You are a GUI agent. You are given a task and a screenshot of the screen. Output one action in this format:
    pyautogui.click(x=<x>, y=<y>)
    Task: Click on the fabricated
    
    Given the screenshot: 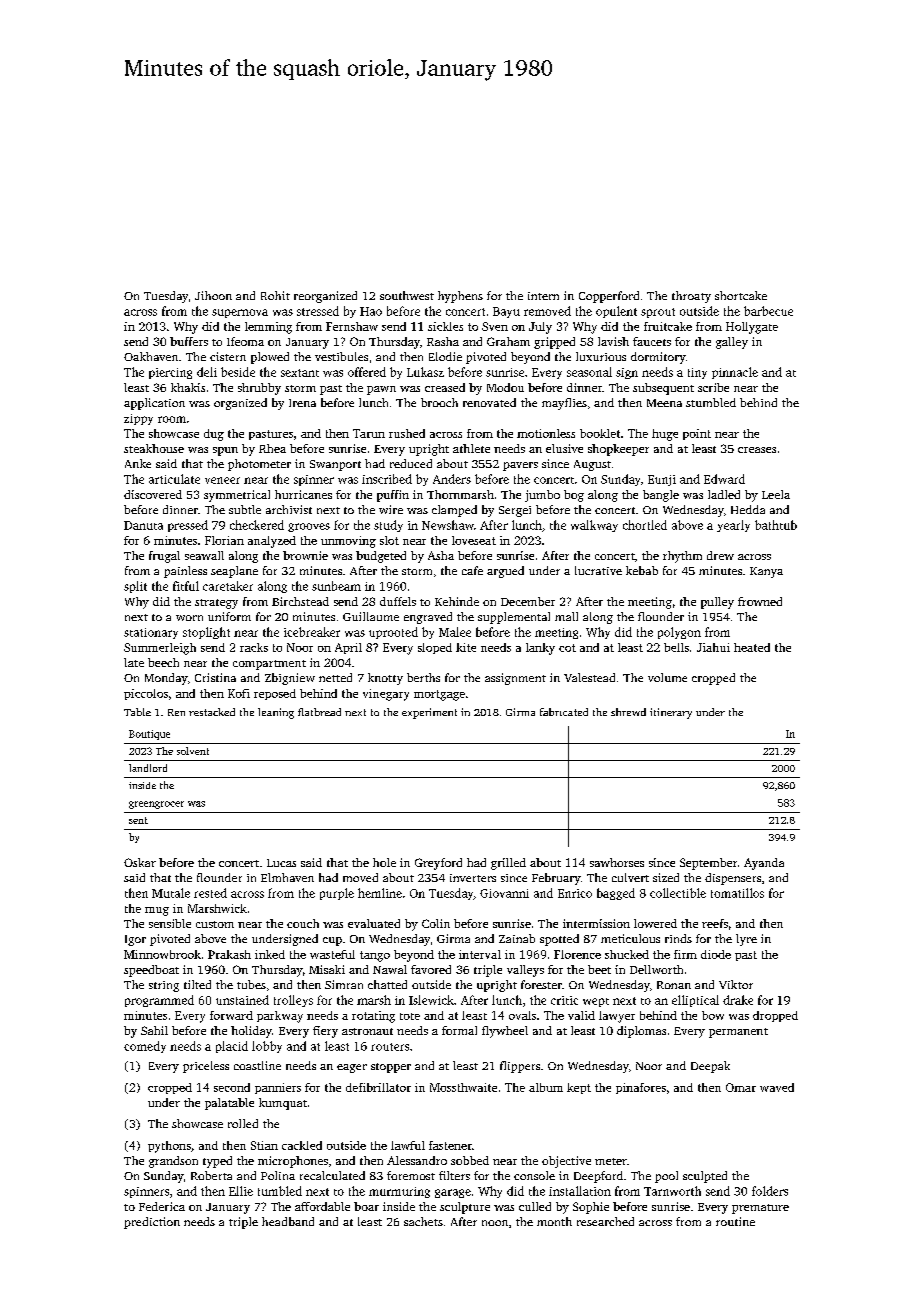 What is the action you would take?
    pyautogui.click(x=564, y=712)
